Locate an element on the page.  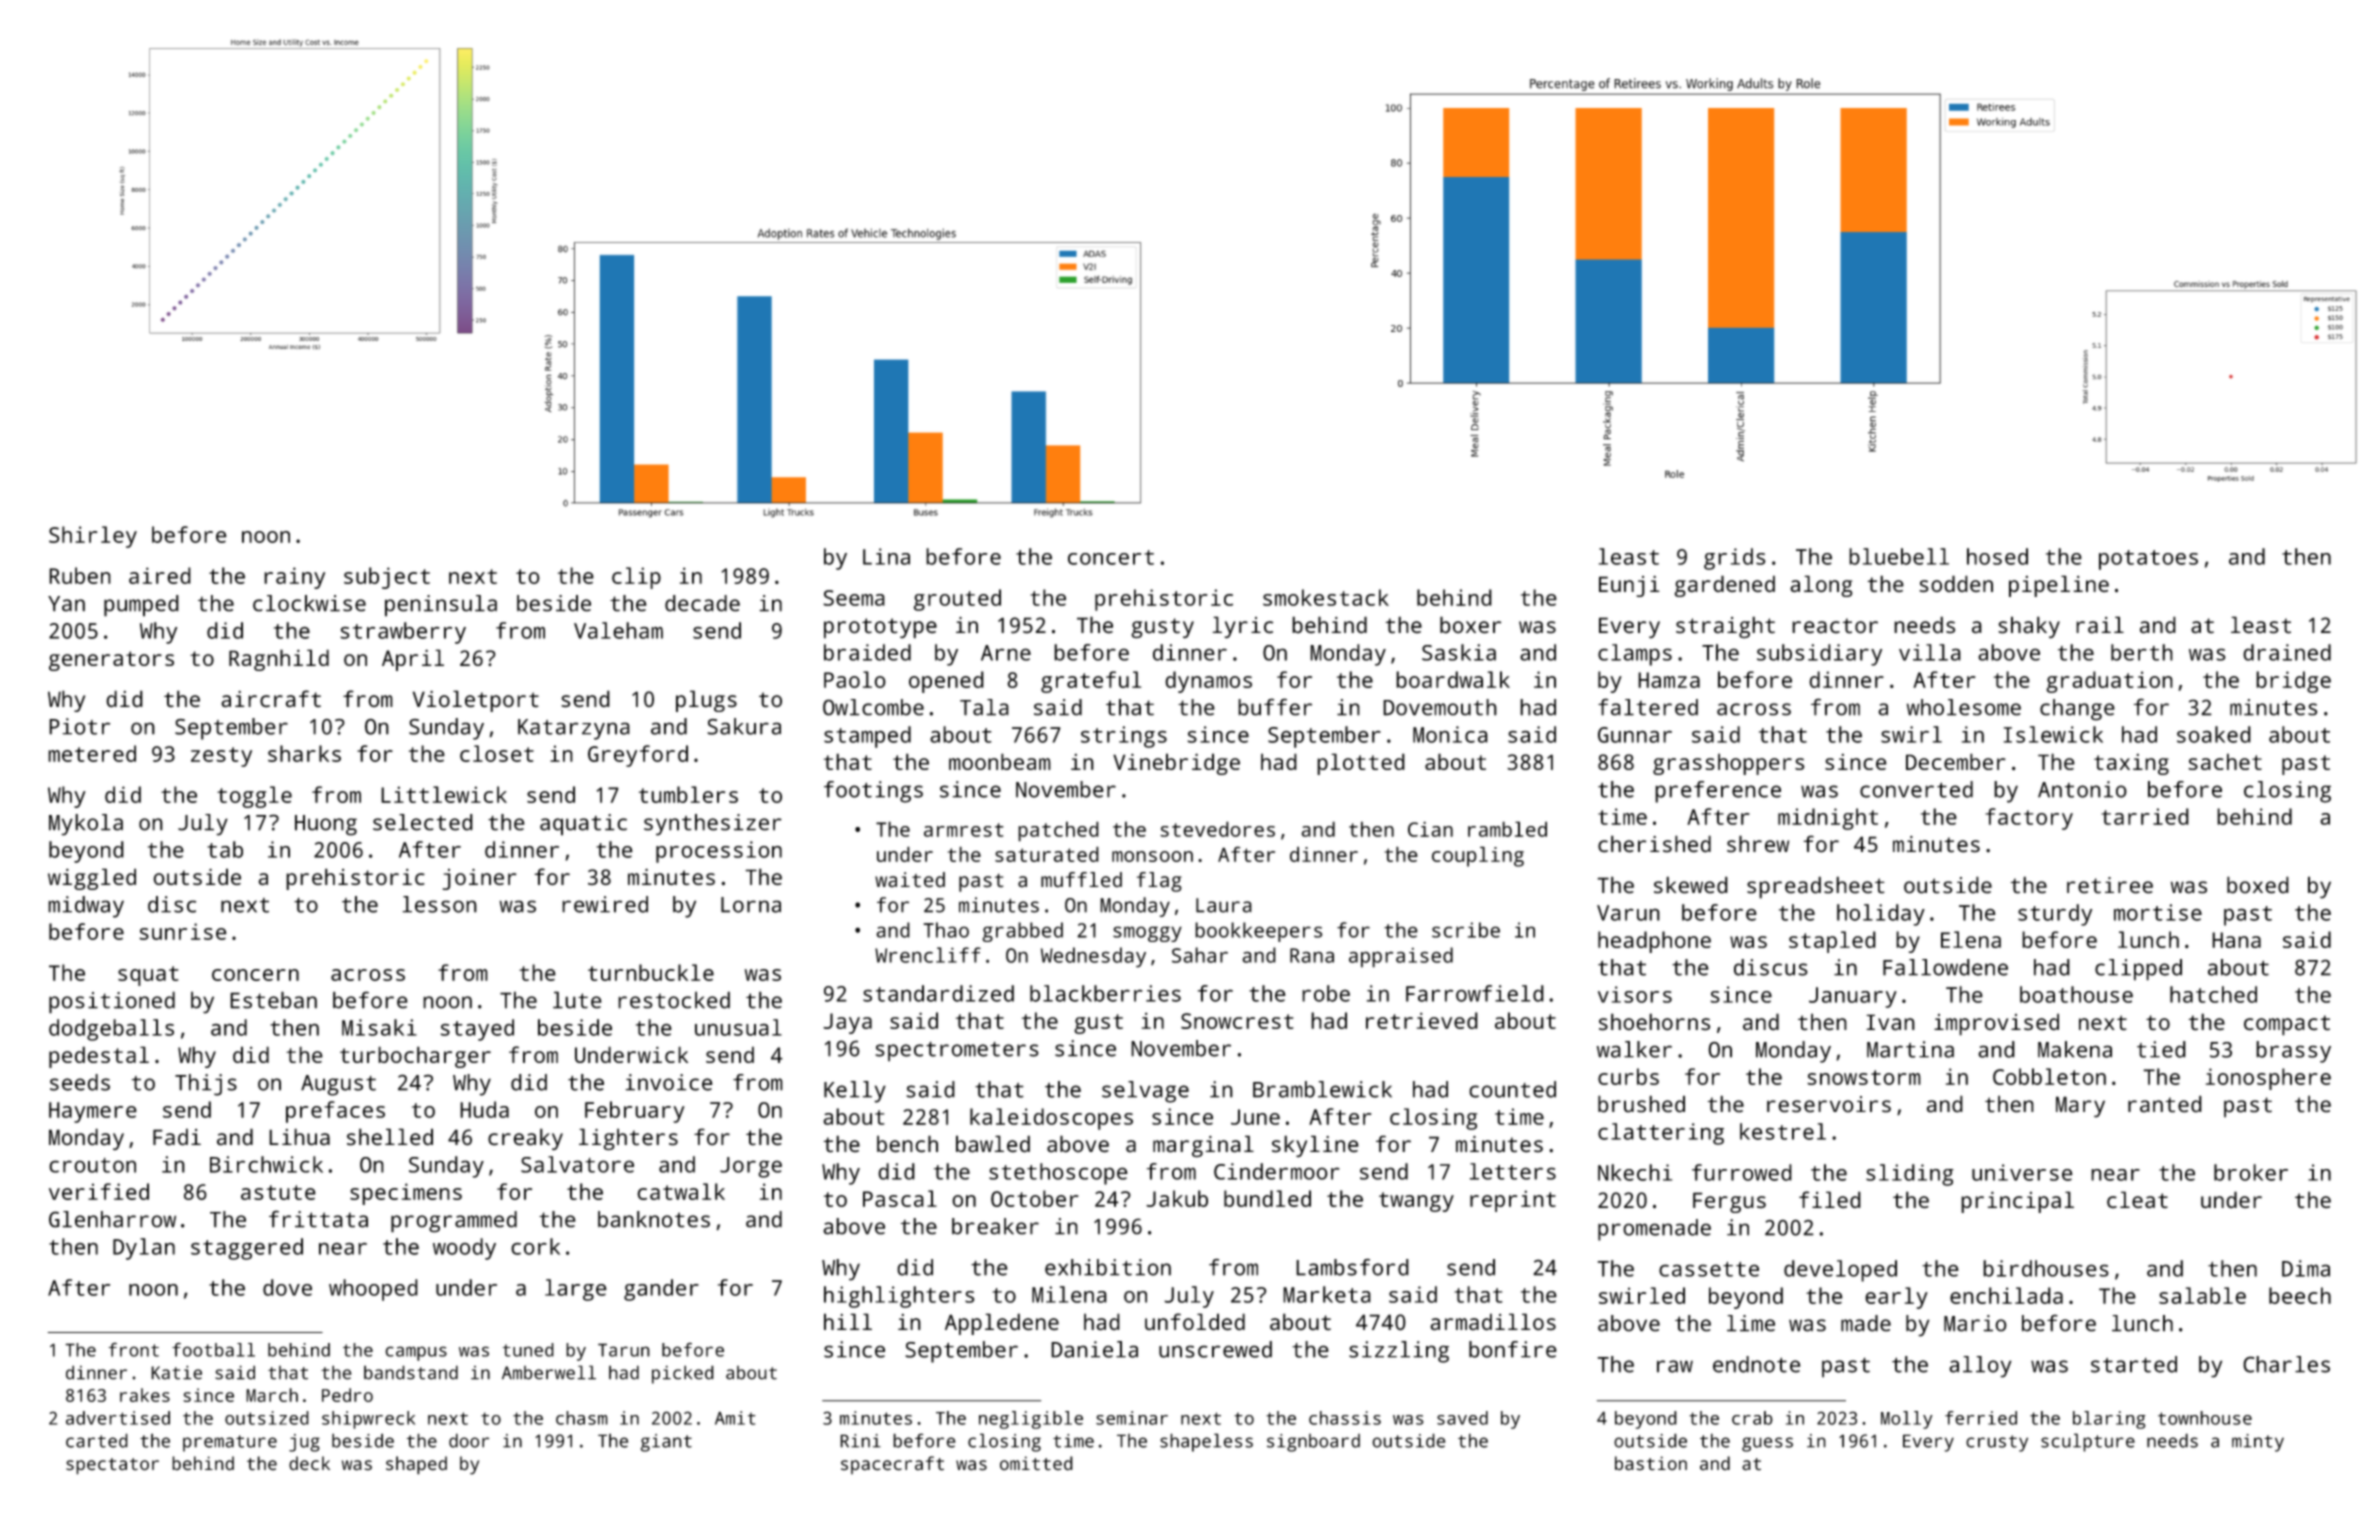
clamps is located at coordinates (1635, 655).
